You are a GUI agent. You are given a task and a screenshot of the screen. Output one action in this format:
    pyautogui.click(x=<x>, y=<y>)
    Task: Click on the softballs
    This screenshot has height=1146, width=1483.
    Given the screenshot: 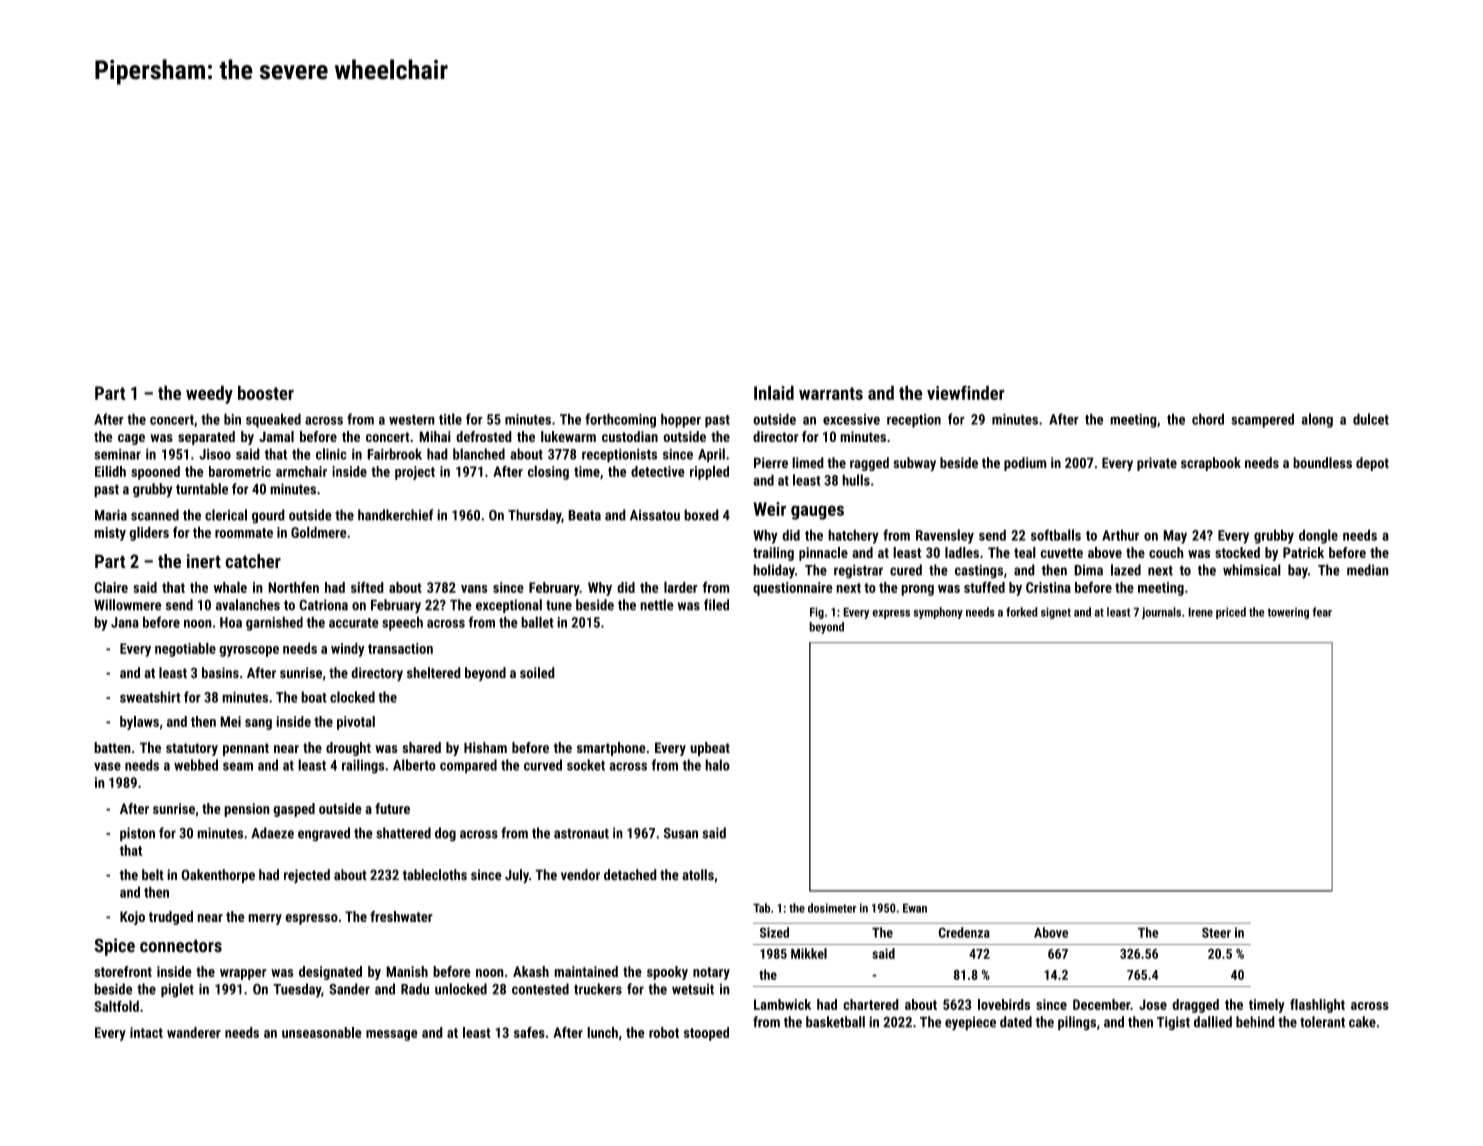 What is the action you would take?
    pyautogui.click(x=1056, y=535)
